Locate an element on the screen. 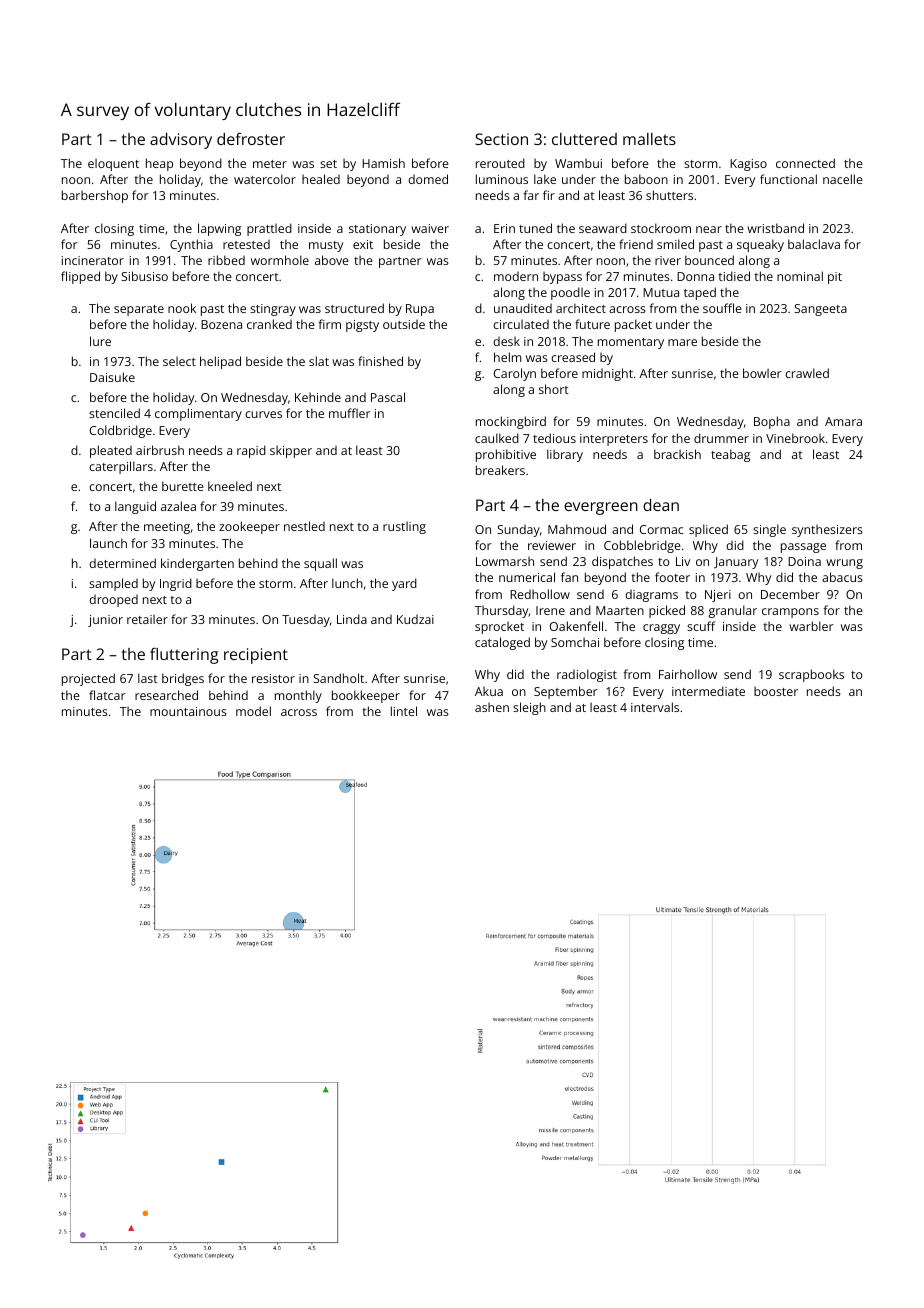  muffler is located at coordinates (349, 413).
